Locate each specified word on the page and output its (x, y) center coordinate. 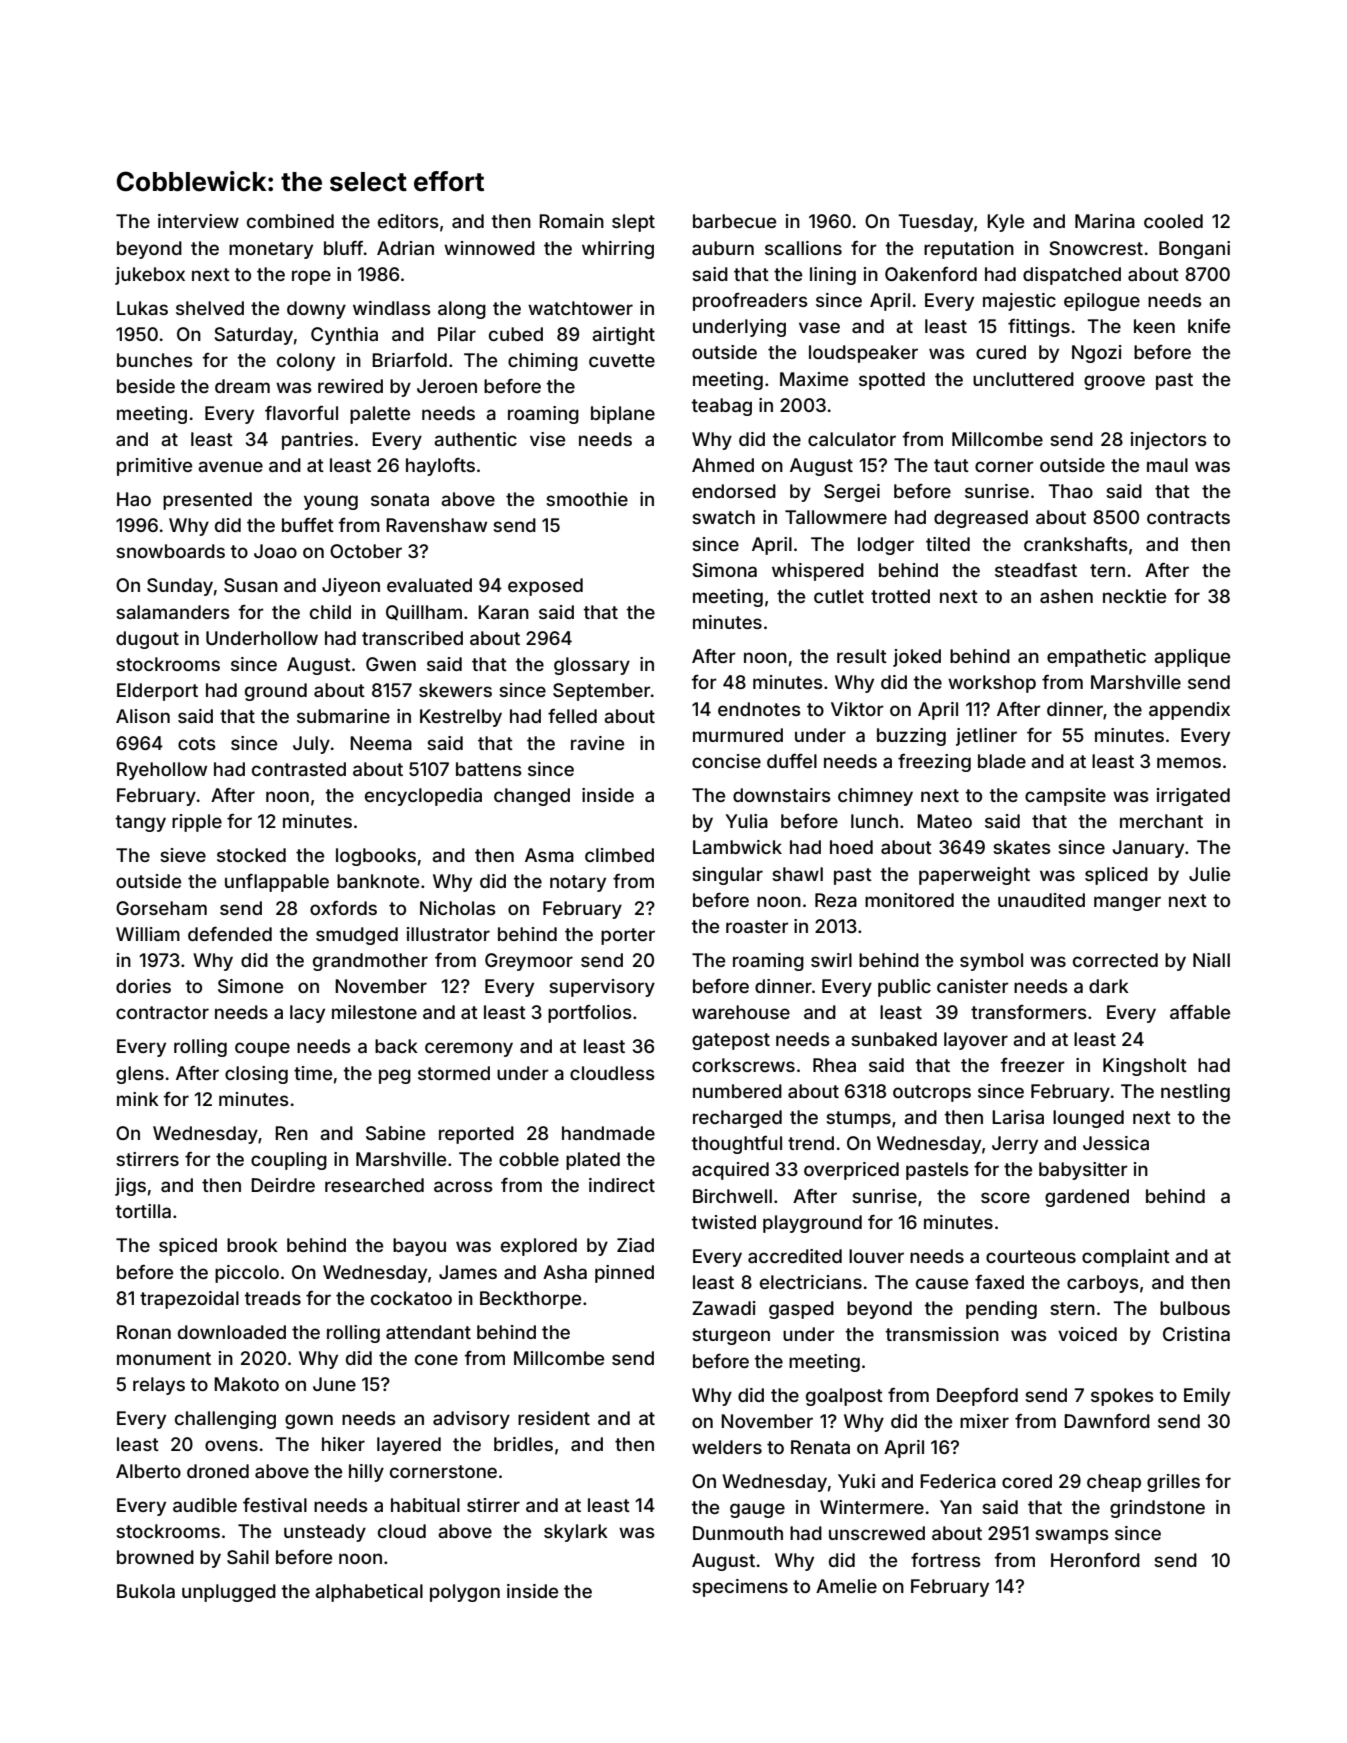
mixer (984, 1421)
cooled (1173, 221)
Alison (143, 716)
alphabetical (369, 1593)
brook (252, 1245)
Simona (724, 570)
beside (146, 386)
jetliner (986, 737)
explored (539, 1247)
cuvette (622, 360)
